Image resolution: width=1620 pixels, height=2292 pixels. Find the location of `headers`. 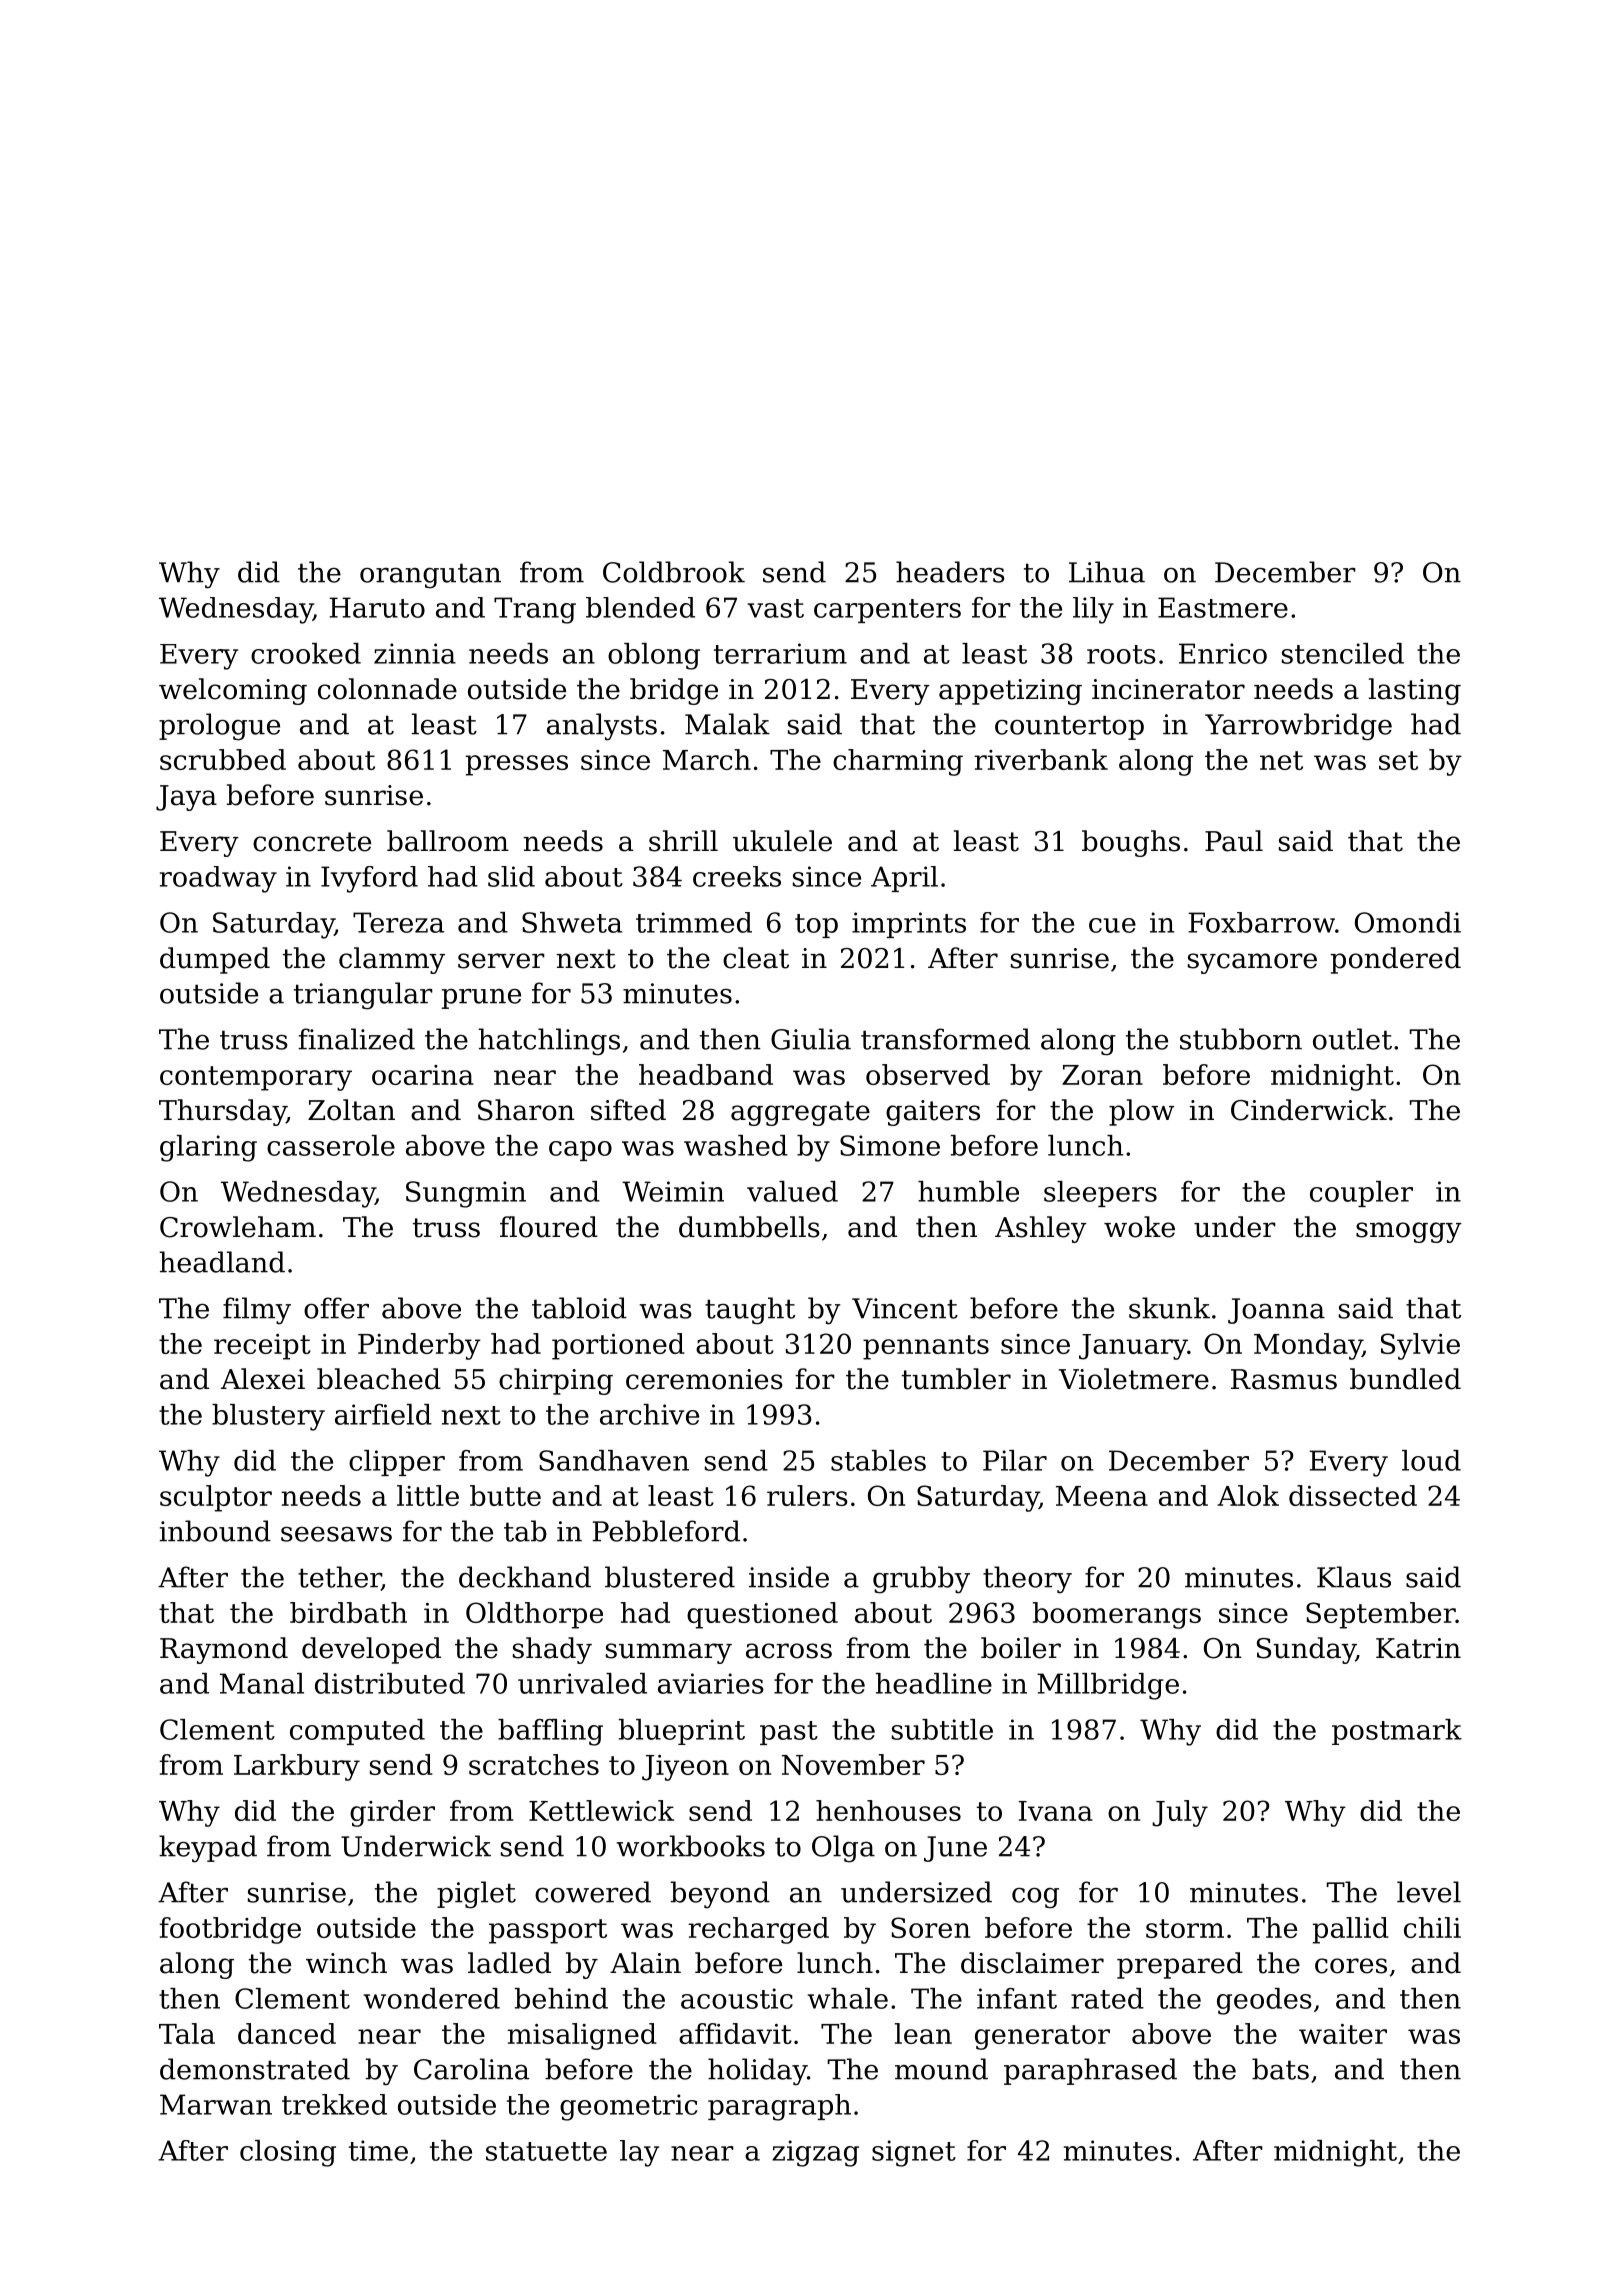

headers is located at coordinates (950, 572).
